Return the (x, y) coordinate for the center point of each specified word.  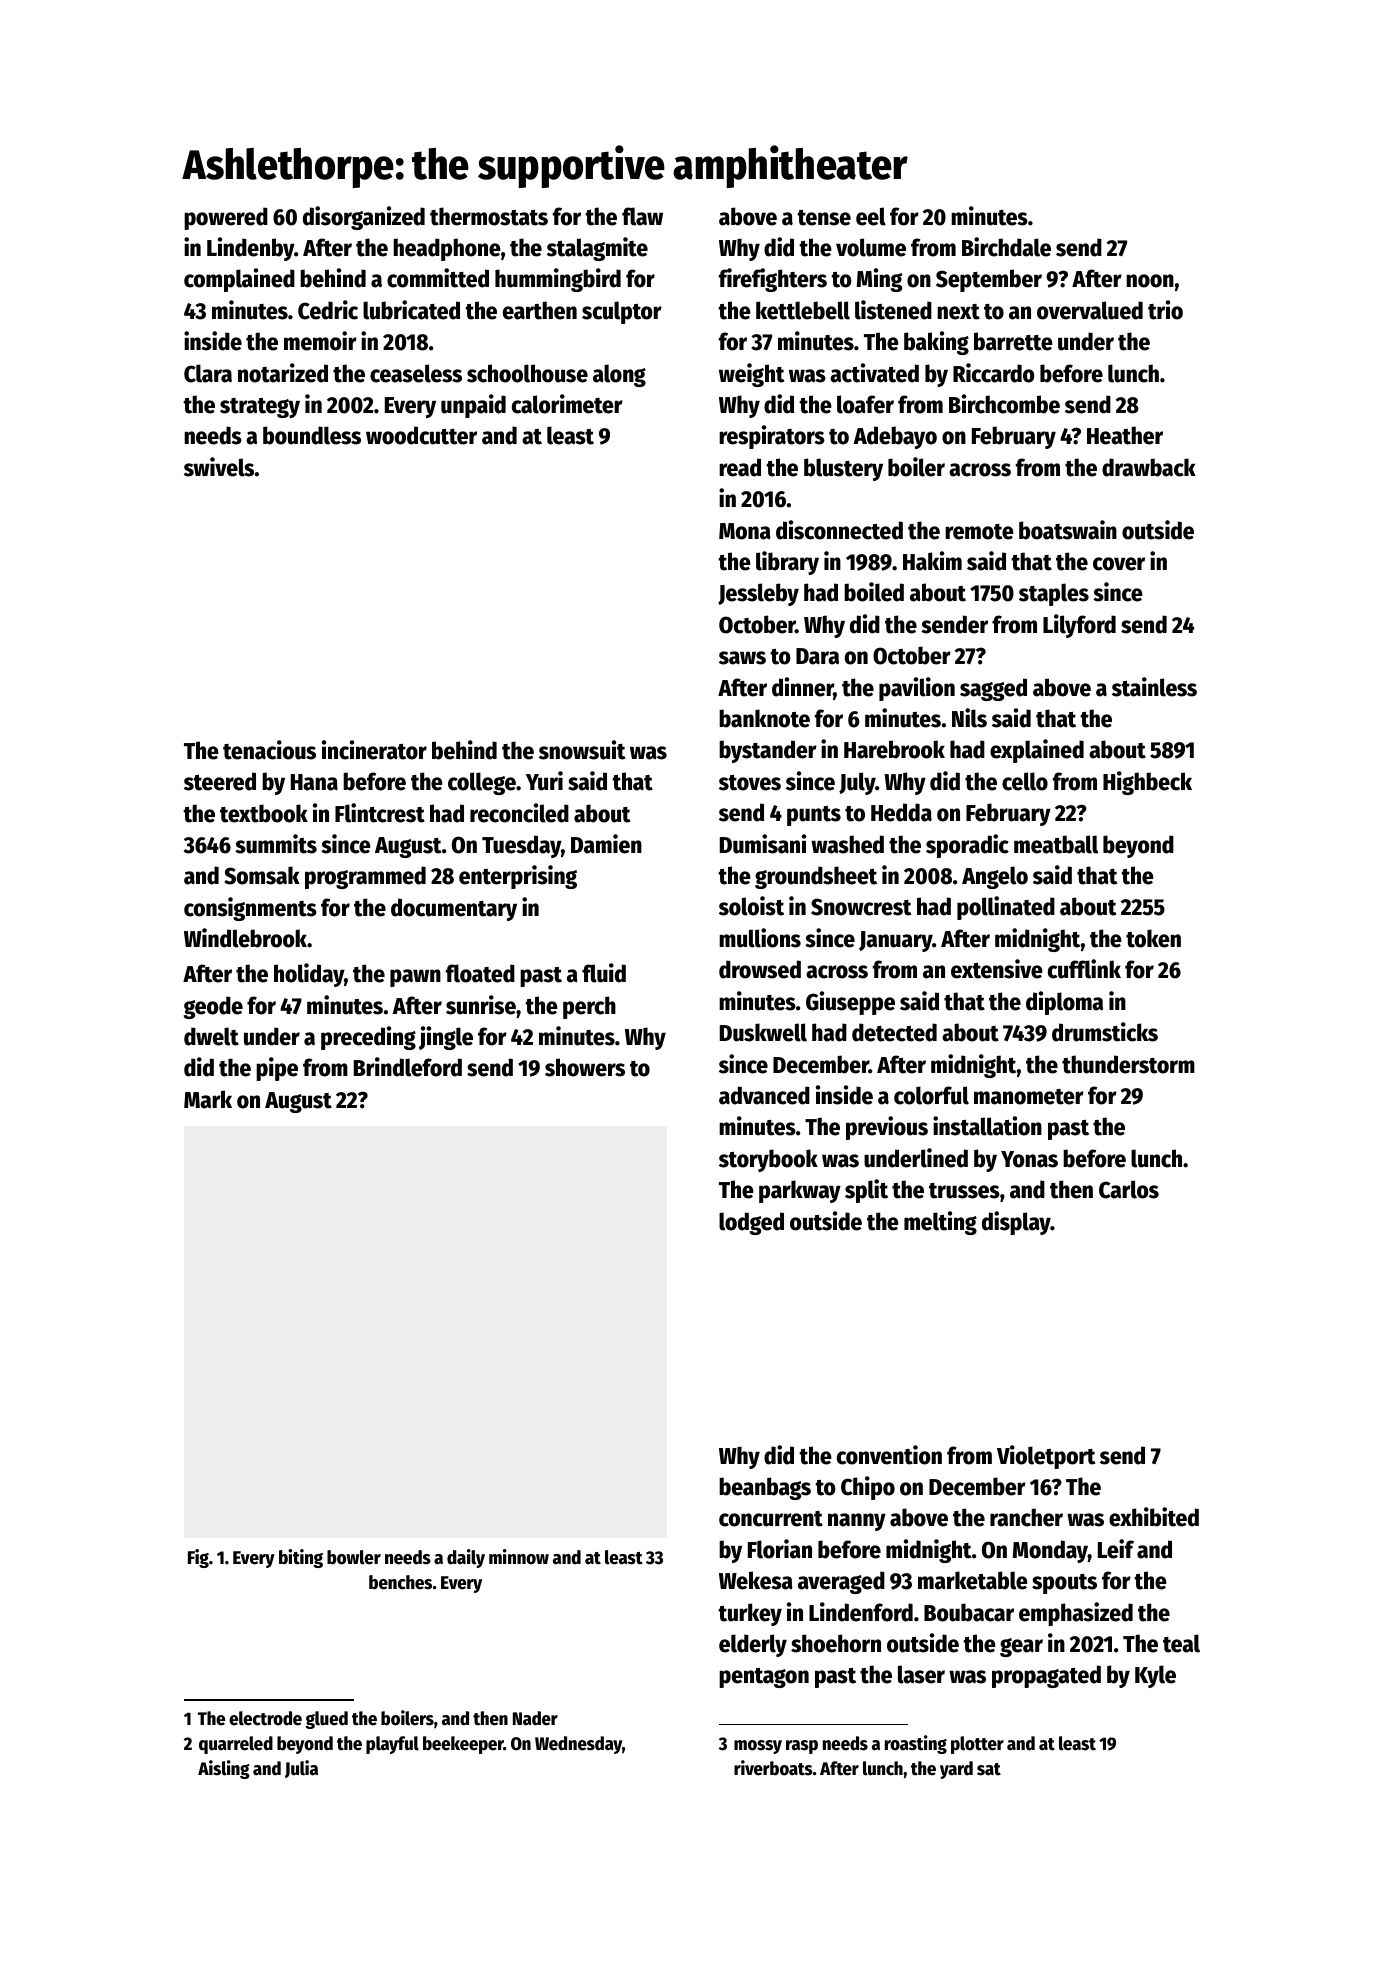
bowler (354, 1557)
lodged (751, 1223)
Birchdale (1006, 247)
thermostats (489, 216)
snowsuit (582, 750)
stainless (1154, 687)
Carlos (1129, 1189)
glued (326, 1720)
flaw (642, 216)
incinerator (374, 750)
